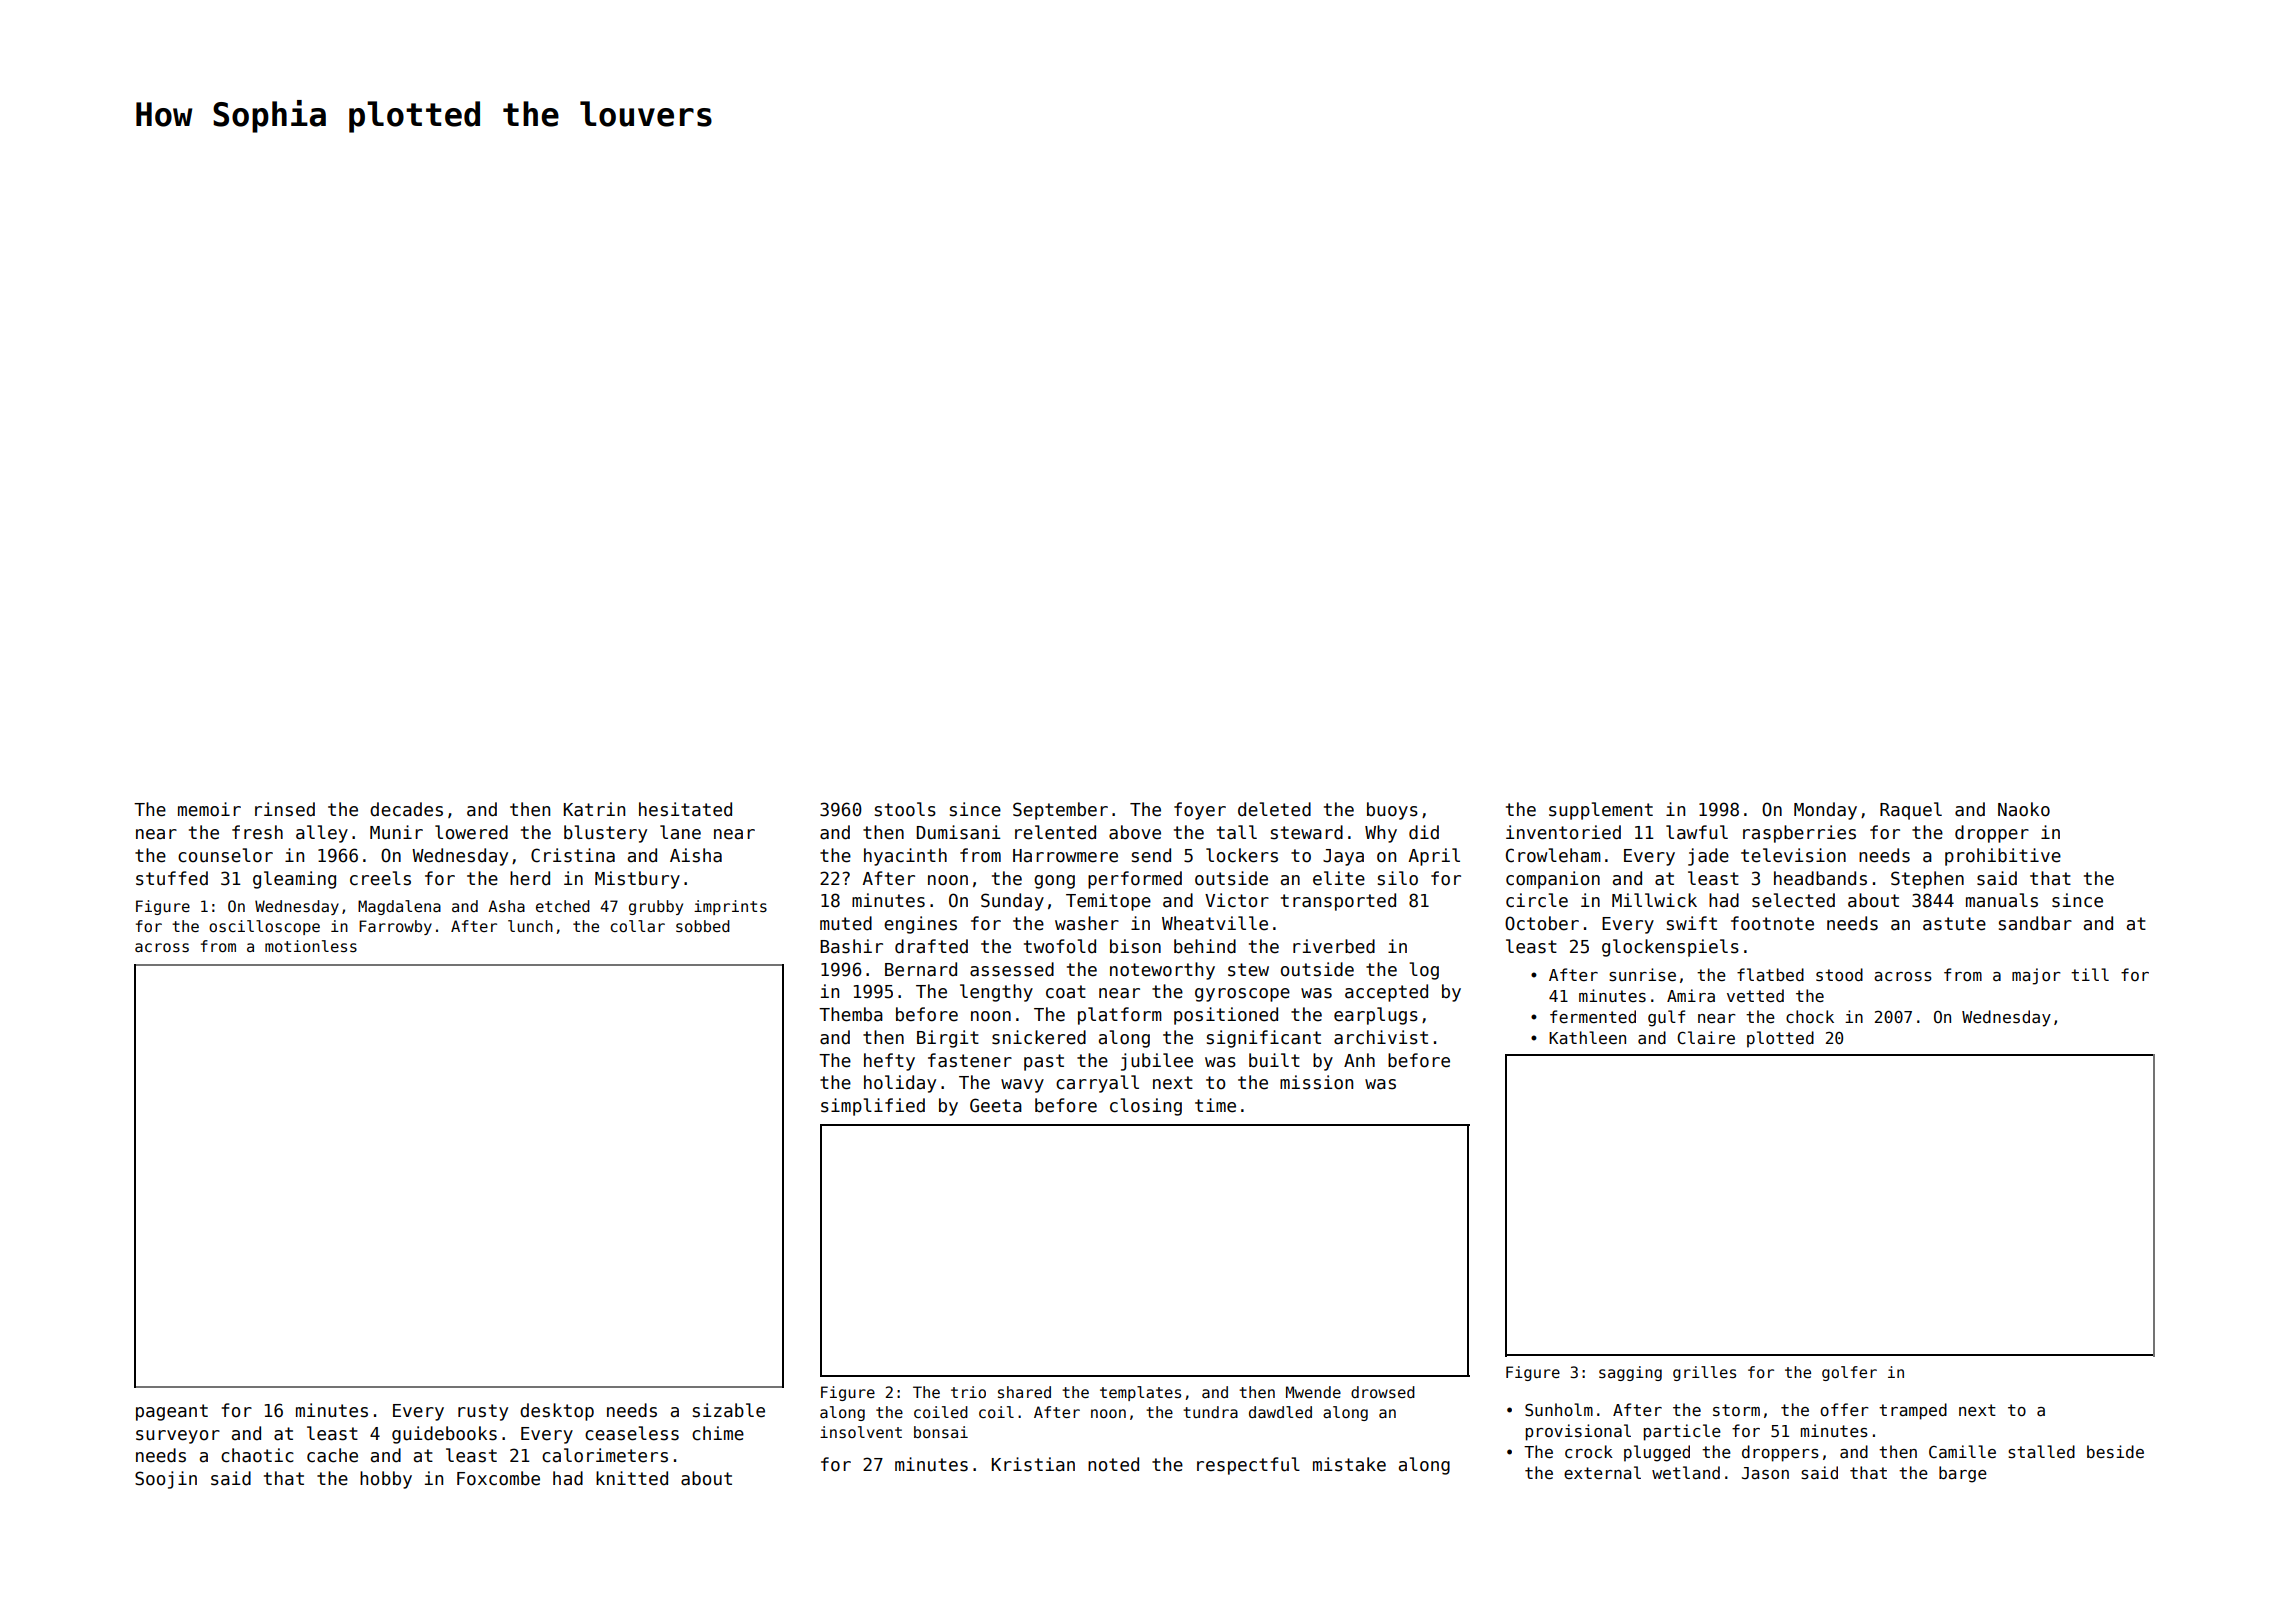 Image resolution: width=2289 pixels, height=1618 pixels. Describe the element at coordinates (1692, 923) in the page. I see `swift` at that location.
